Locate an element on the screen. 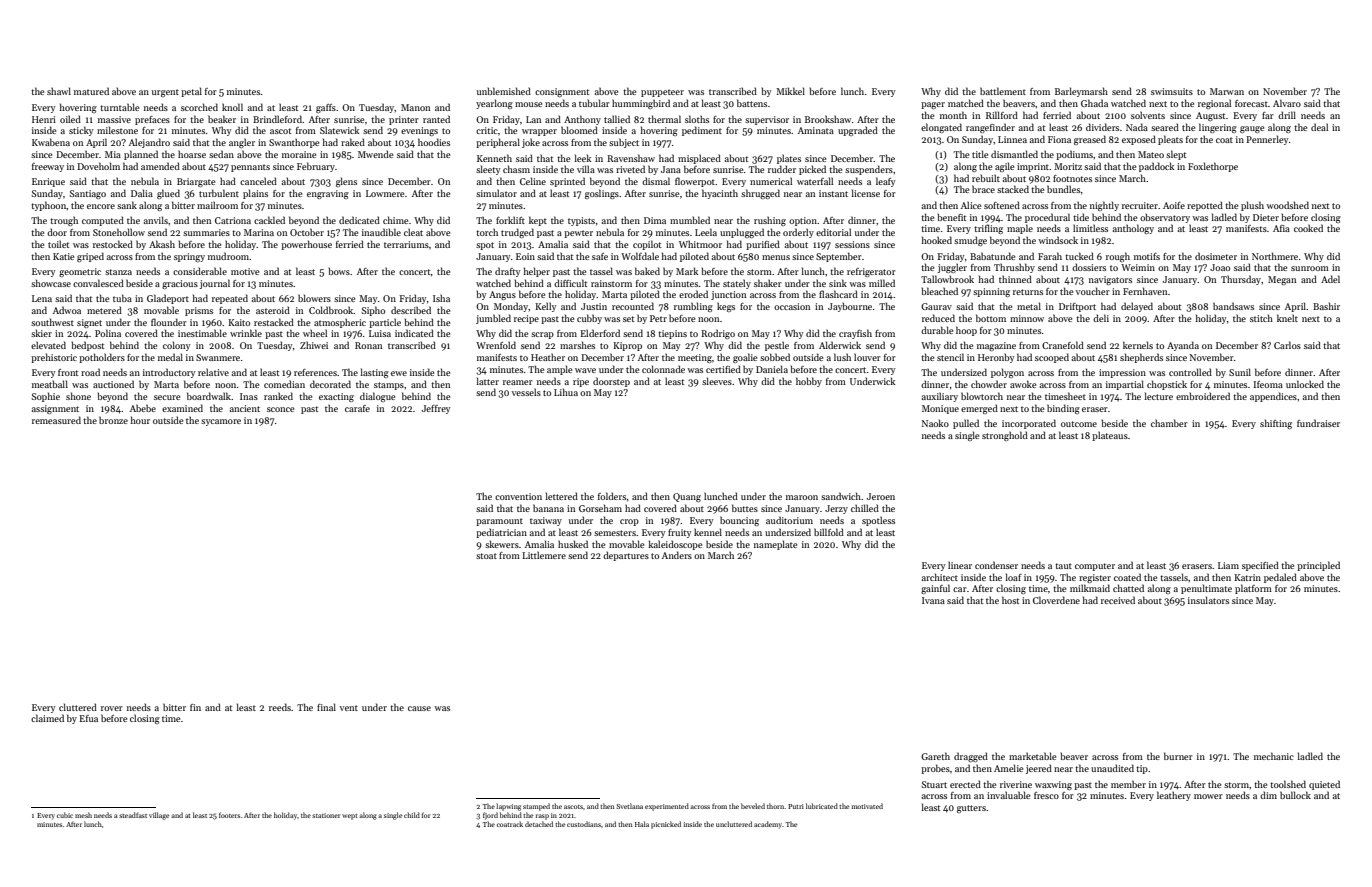  thinned is located at coordinates (1015, 279).
